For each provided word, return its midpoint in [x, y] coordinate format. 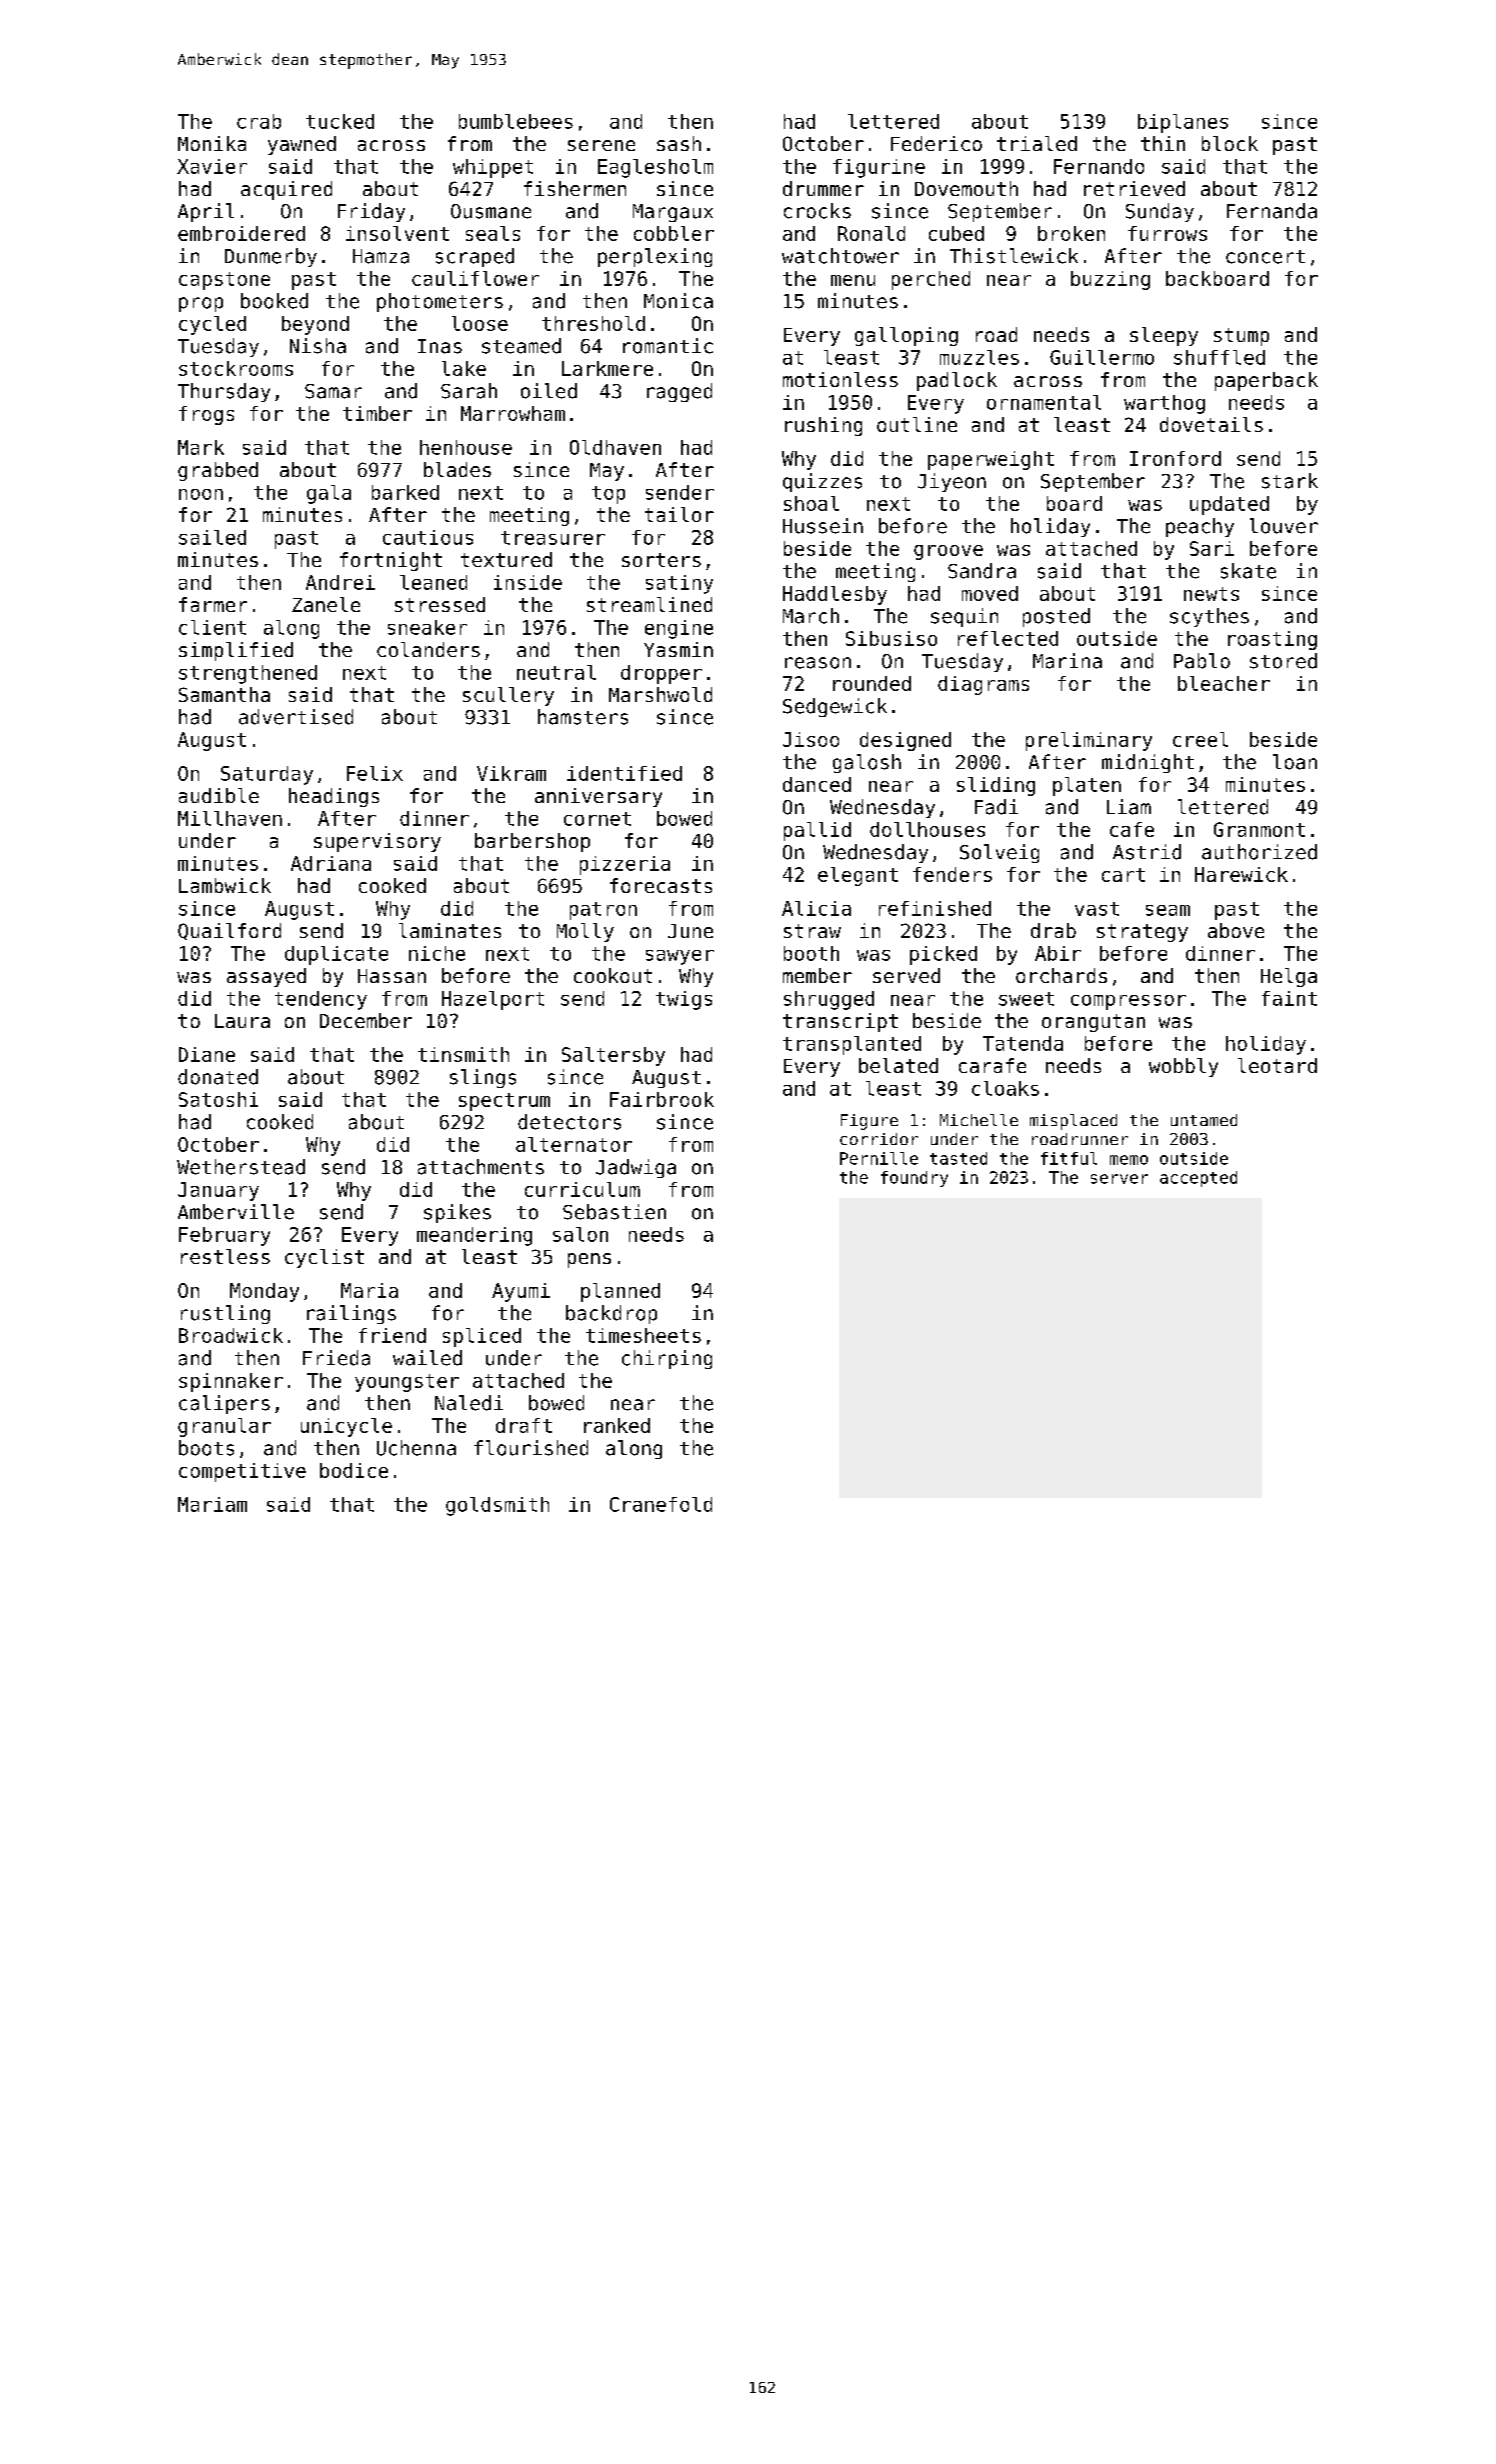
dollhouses [927, 829]
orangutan [1093, 1023]
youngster [407, 1383]
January [218, 1191]
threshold [593, 323]
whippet [493, 168]
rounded [872, 683]
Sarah [469, 391]
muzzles [979, 357]
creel [1200, 739]
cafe [1132, 829]
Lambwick [225, 885]
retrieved [1134, 188]
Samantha [224, 694]
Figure [869, 1122]
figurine [879, 168]
